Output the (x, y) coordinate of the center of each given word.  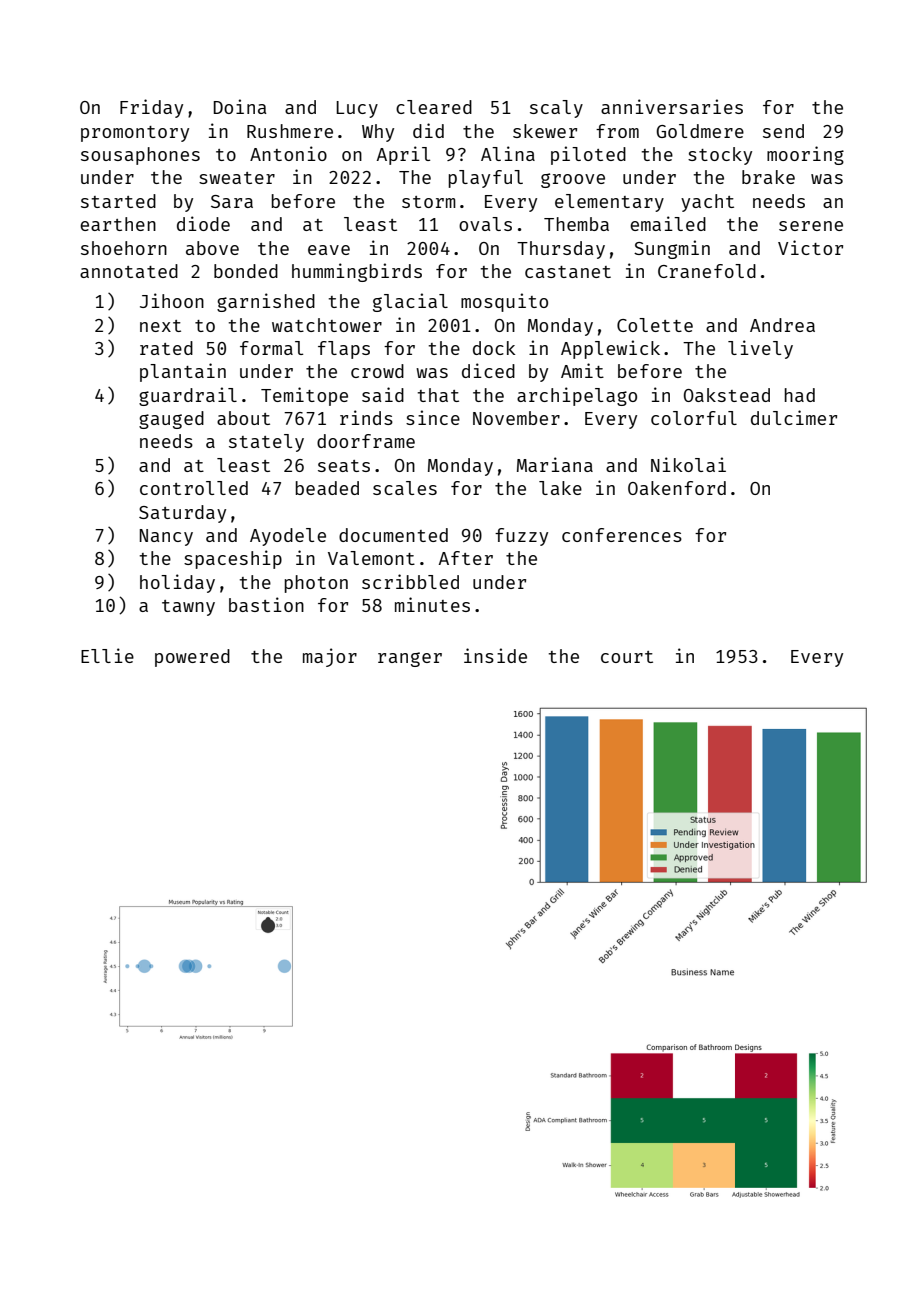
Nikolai (688, 464)
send (783, 131)
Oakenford (677, 488)
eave (329, 250)
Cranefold (707, 271)
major (330, 657)
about (243, 418)
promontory (135, 134)
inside (495, 655)
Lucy (357, 109)
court (627, 657)
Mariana (555, 464)
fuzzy (521, 537)
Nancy (166, 537)
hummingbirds (357, 272)
